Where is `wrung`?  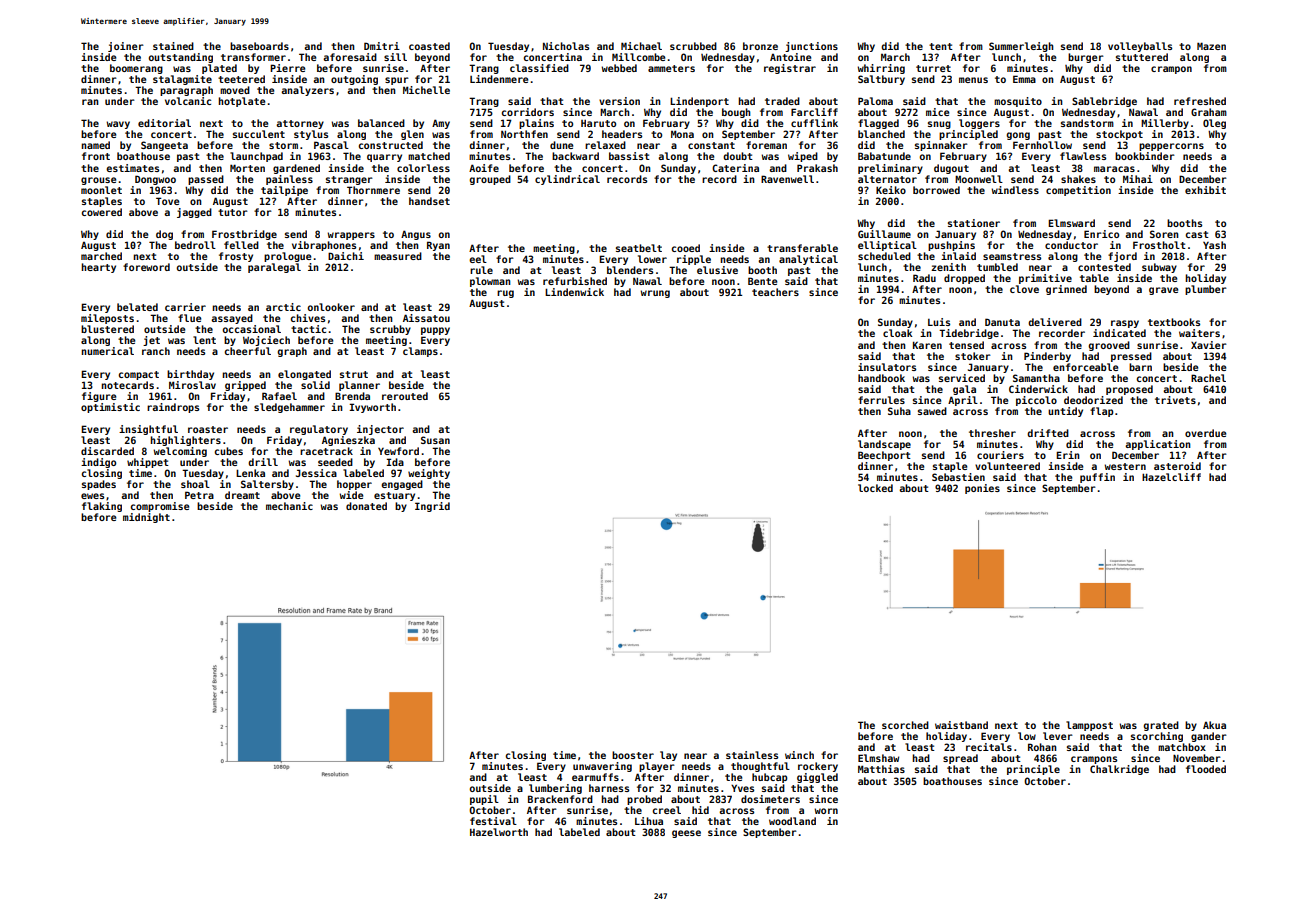 wrung is located at coordinates (655, 294).
